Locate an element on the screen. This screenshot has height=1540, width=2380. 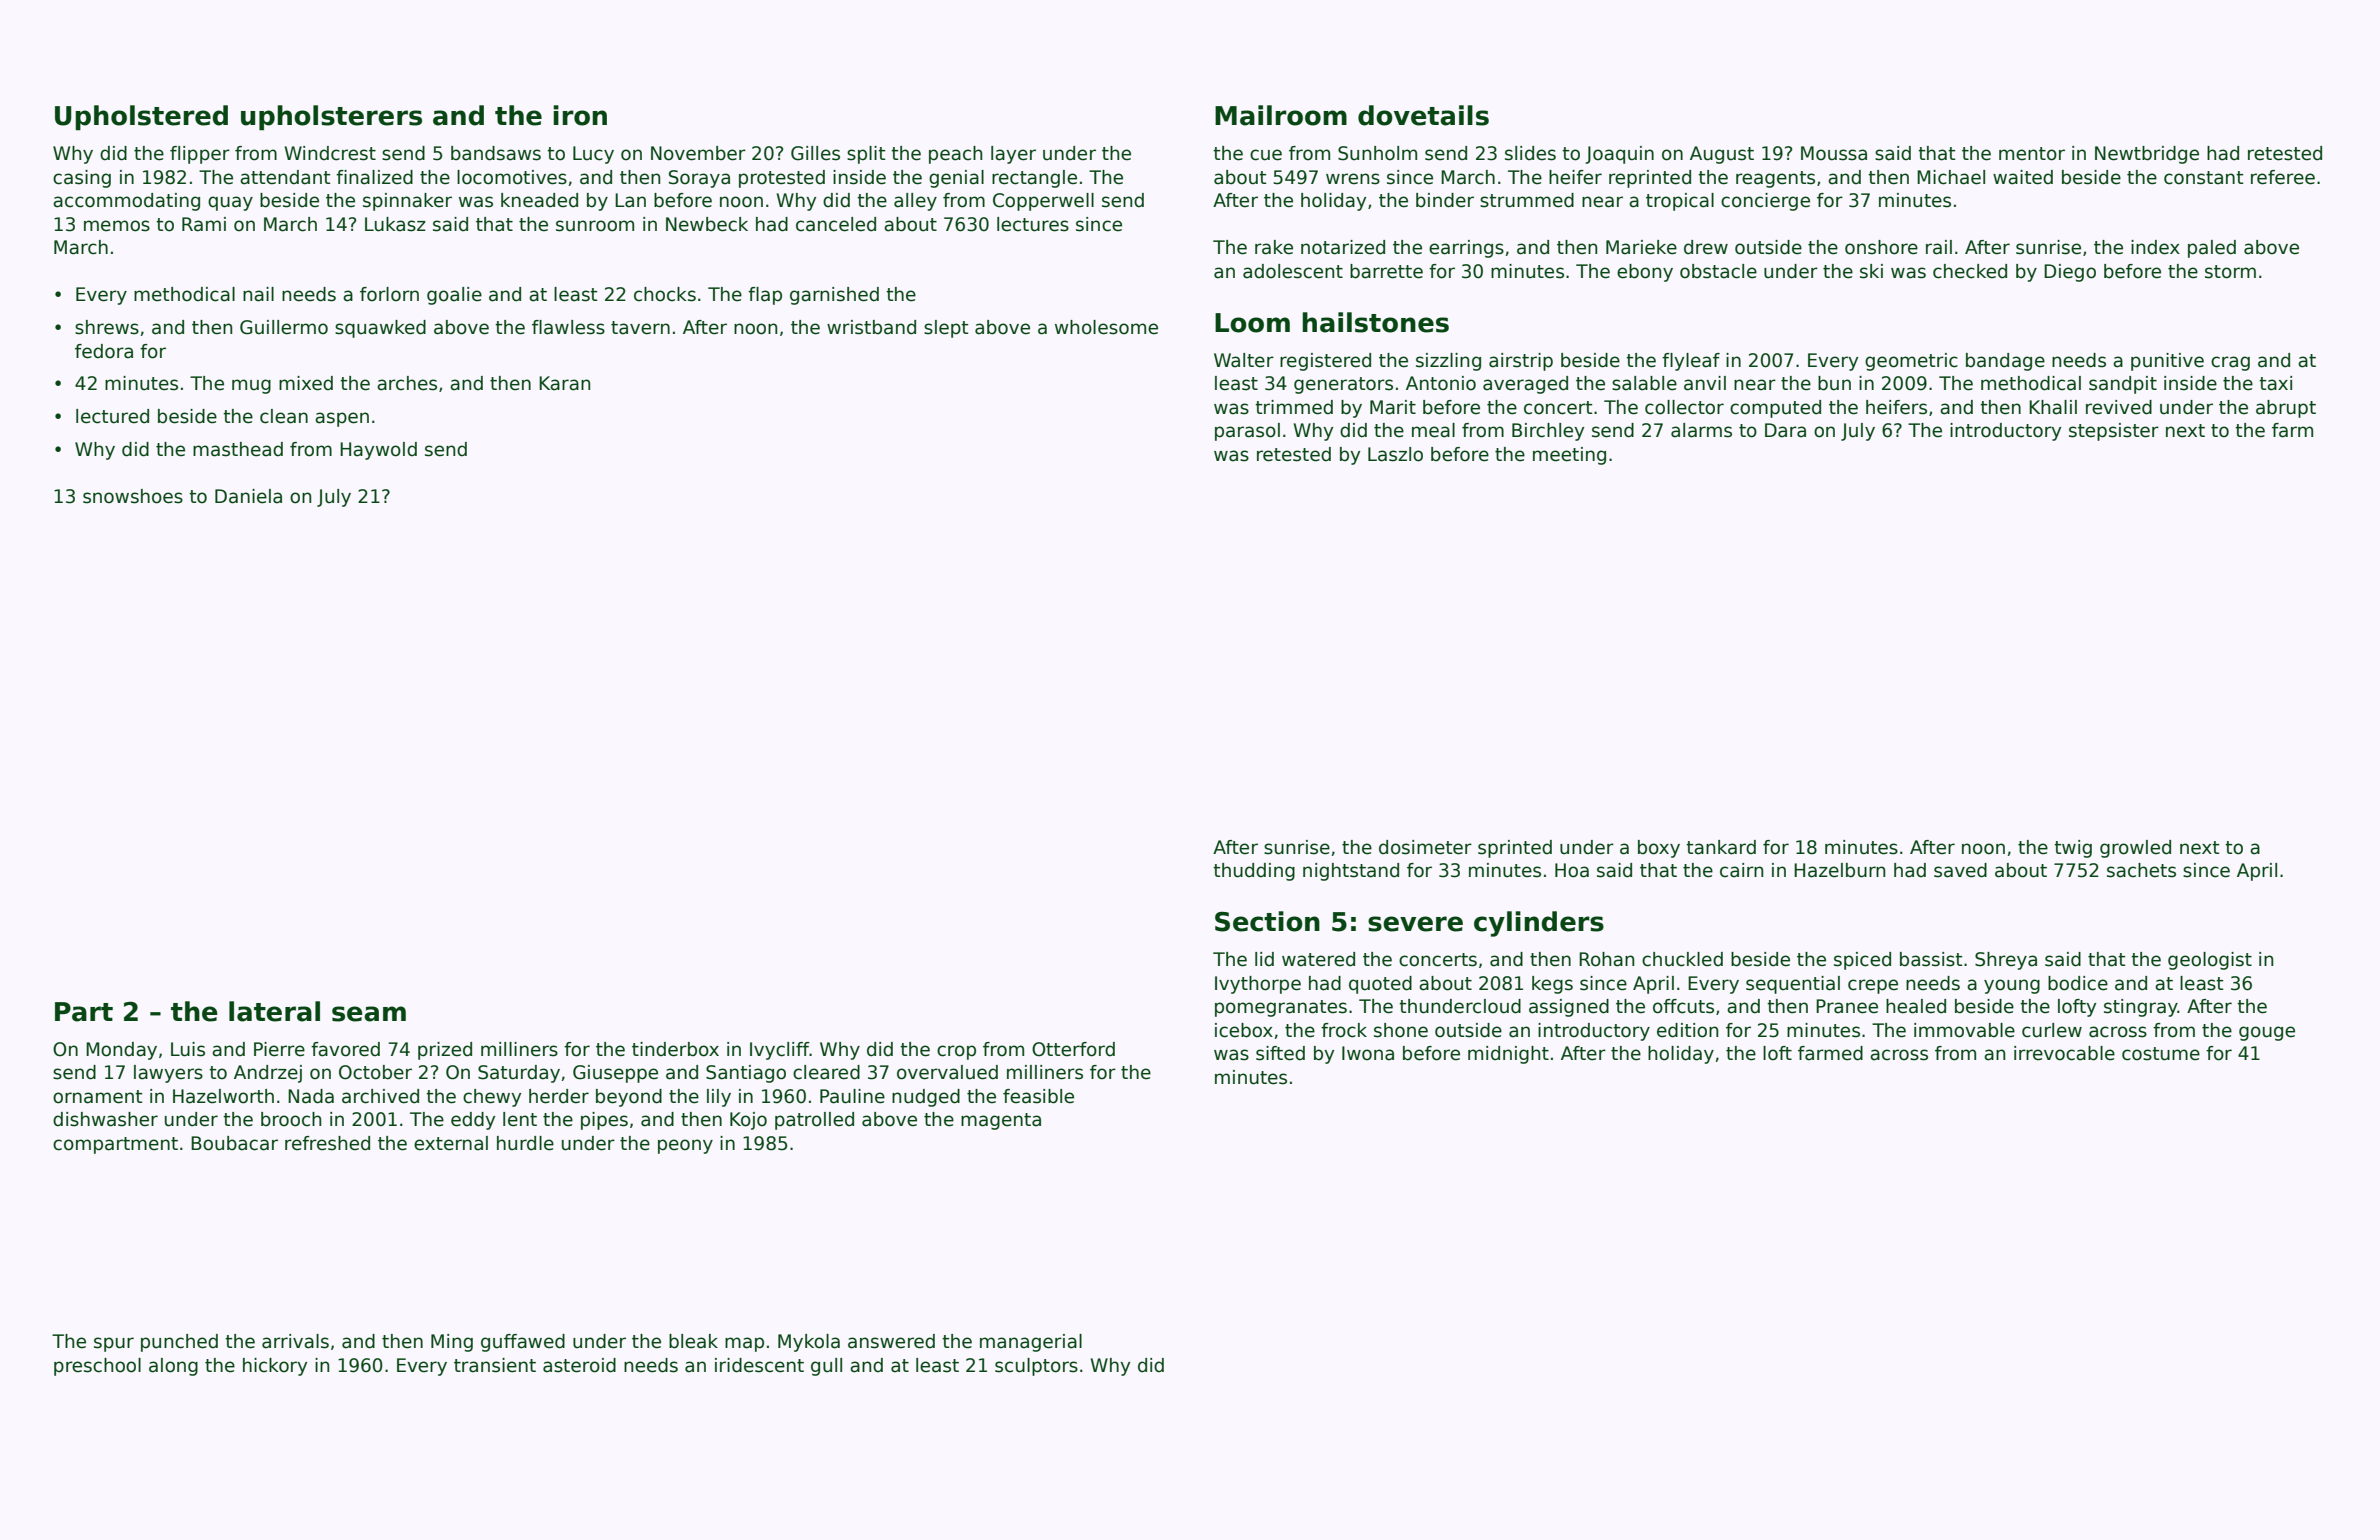
twig is located at coordinates (2073, 849).
